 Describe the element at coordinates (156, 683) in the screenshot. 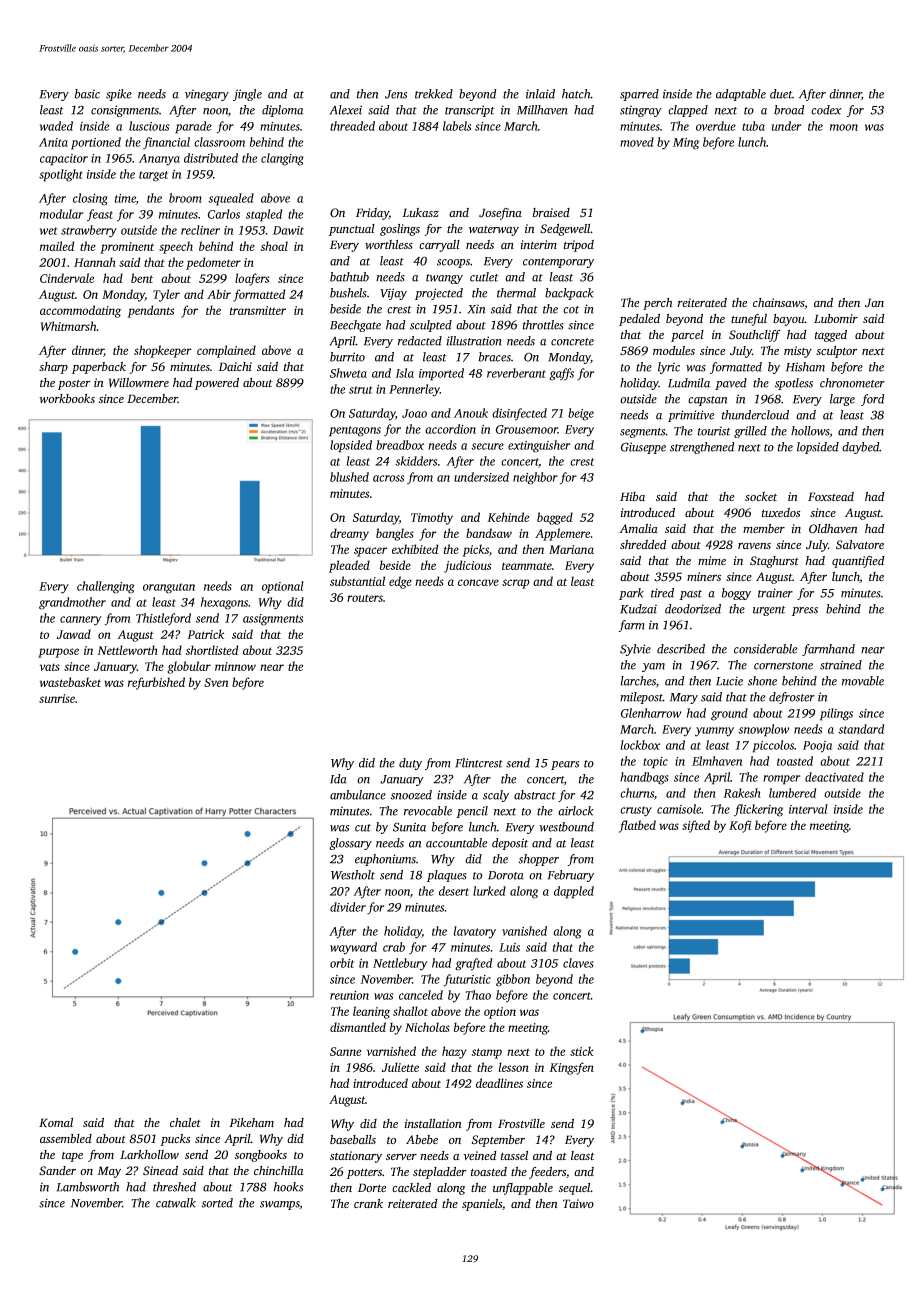

I see `refurbished` at that location.
